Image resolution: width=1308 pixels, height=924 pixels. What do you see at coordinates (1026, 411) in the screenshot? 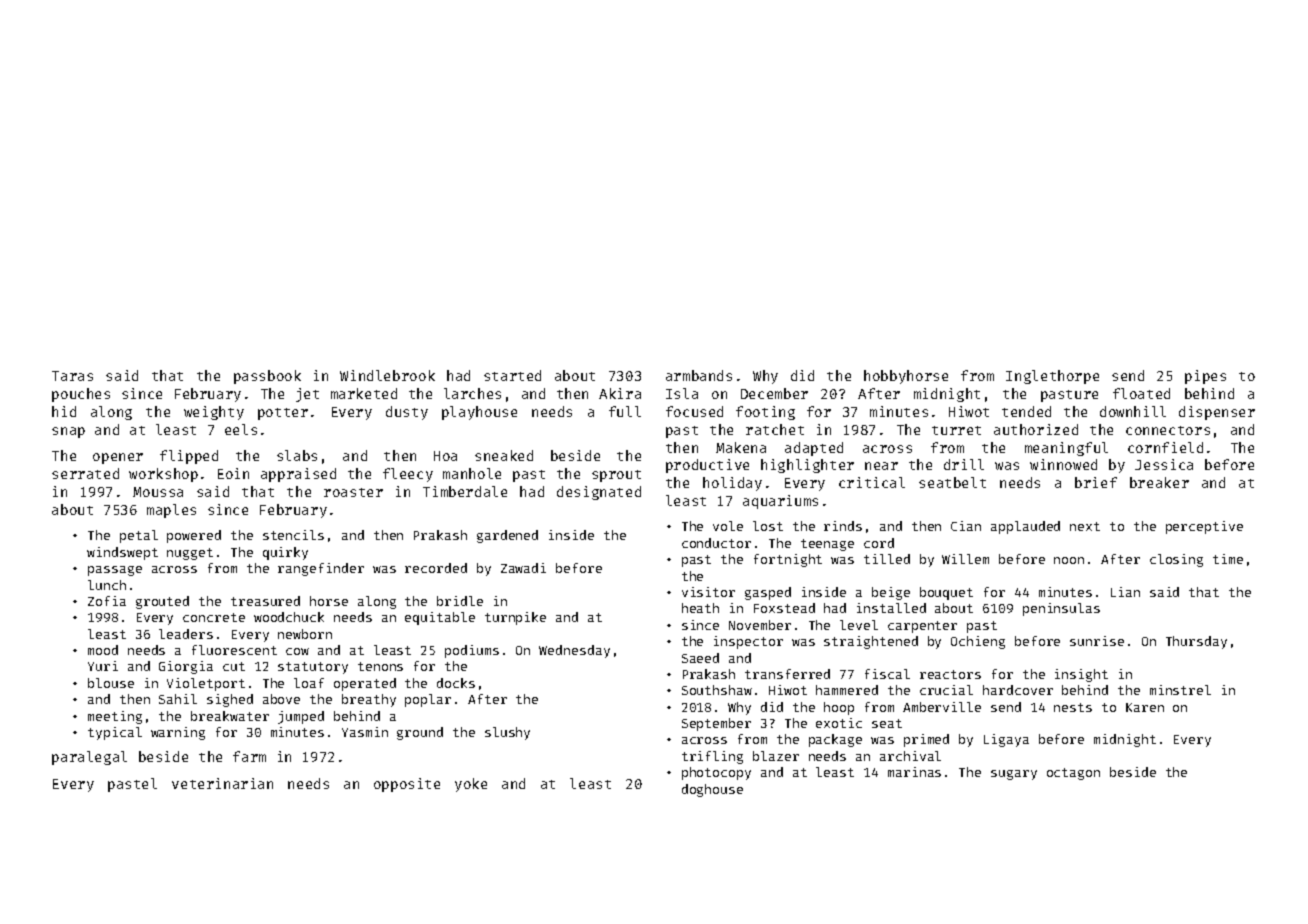
I see `tended` at bounding box center [1026, 411].
